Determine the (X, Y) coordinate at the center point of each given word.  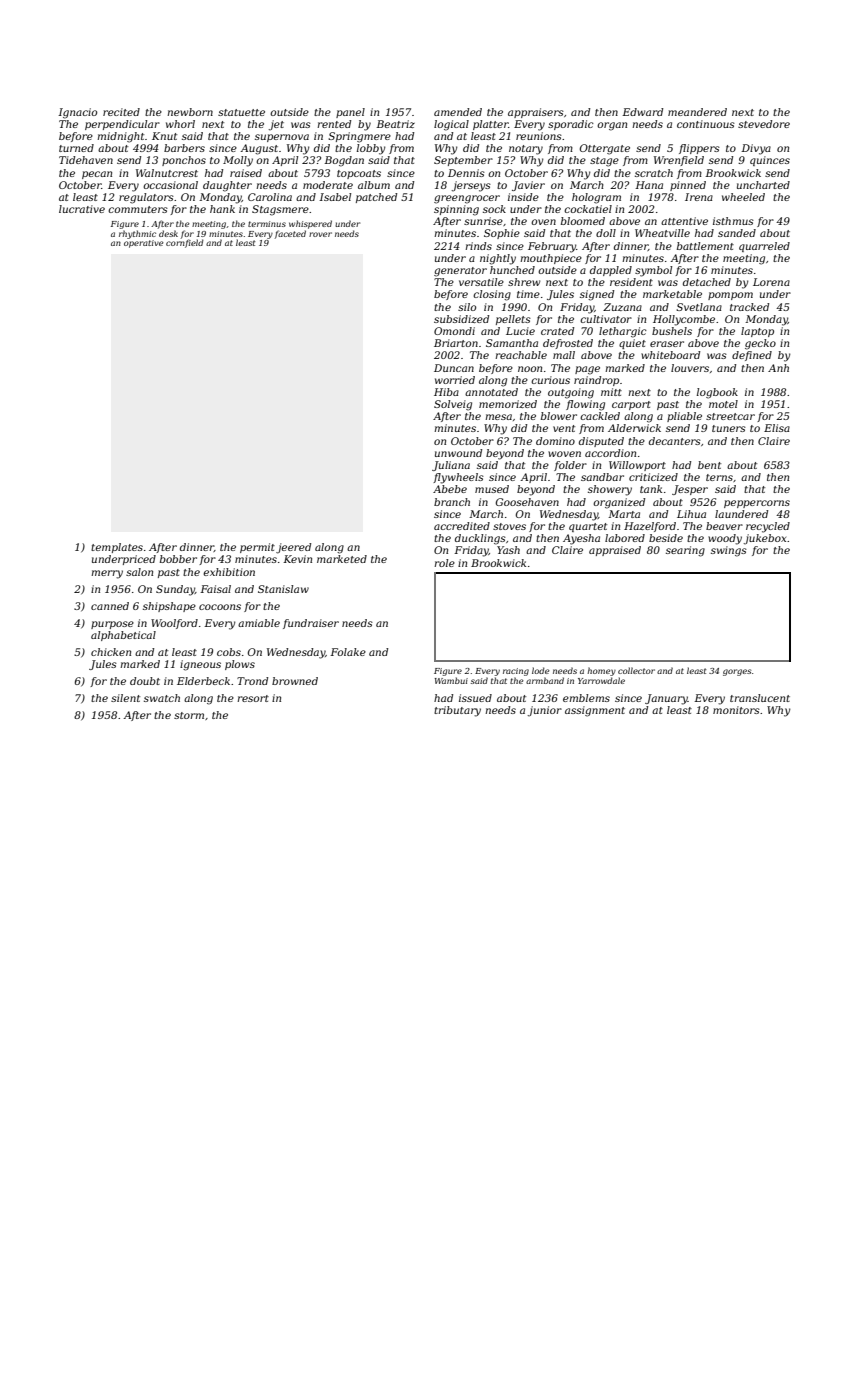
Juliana (451, 466)
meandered (697, 112)
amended (458, 112)
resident (631, 282)
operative (144, 244)
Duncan (454, 368)
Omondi (454, 331)
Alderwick (634, 428)
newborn (190, 112)
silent (125, 698)
